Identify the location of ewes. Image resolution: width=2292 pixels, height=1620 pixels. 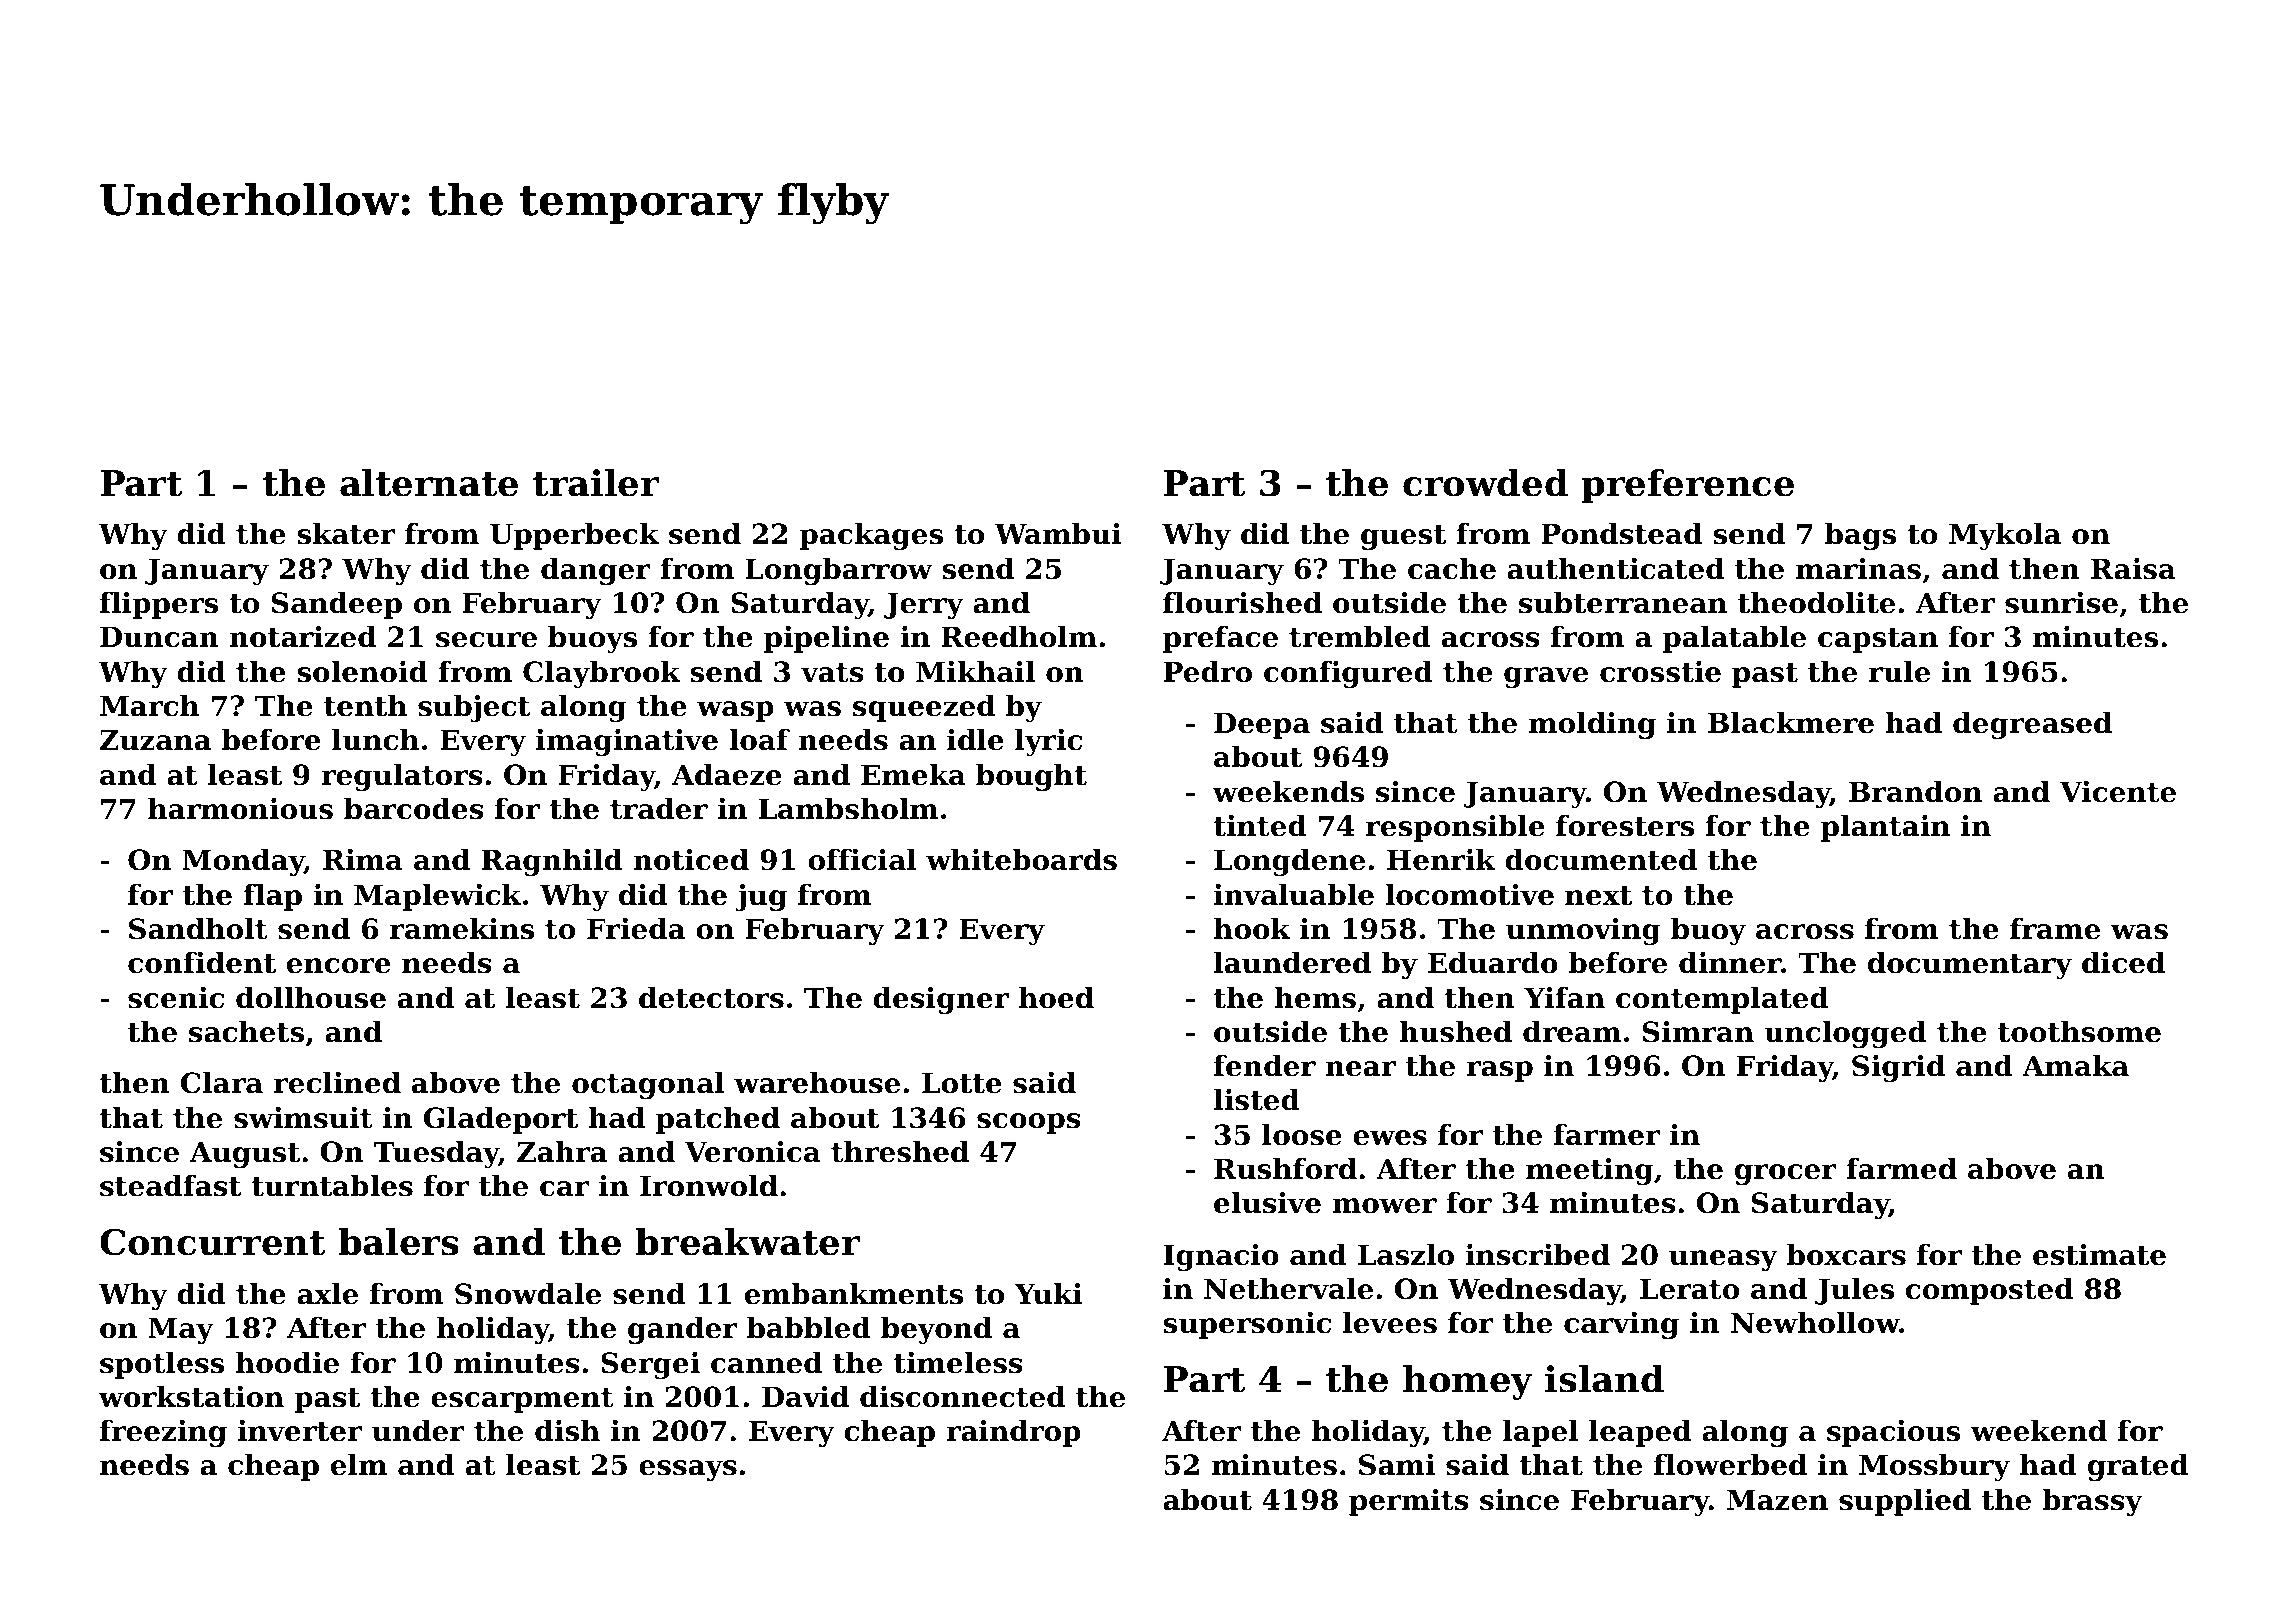
(1390, 1138).
